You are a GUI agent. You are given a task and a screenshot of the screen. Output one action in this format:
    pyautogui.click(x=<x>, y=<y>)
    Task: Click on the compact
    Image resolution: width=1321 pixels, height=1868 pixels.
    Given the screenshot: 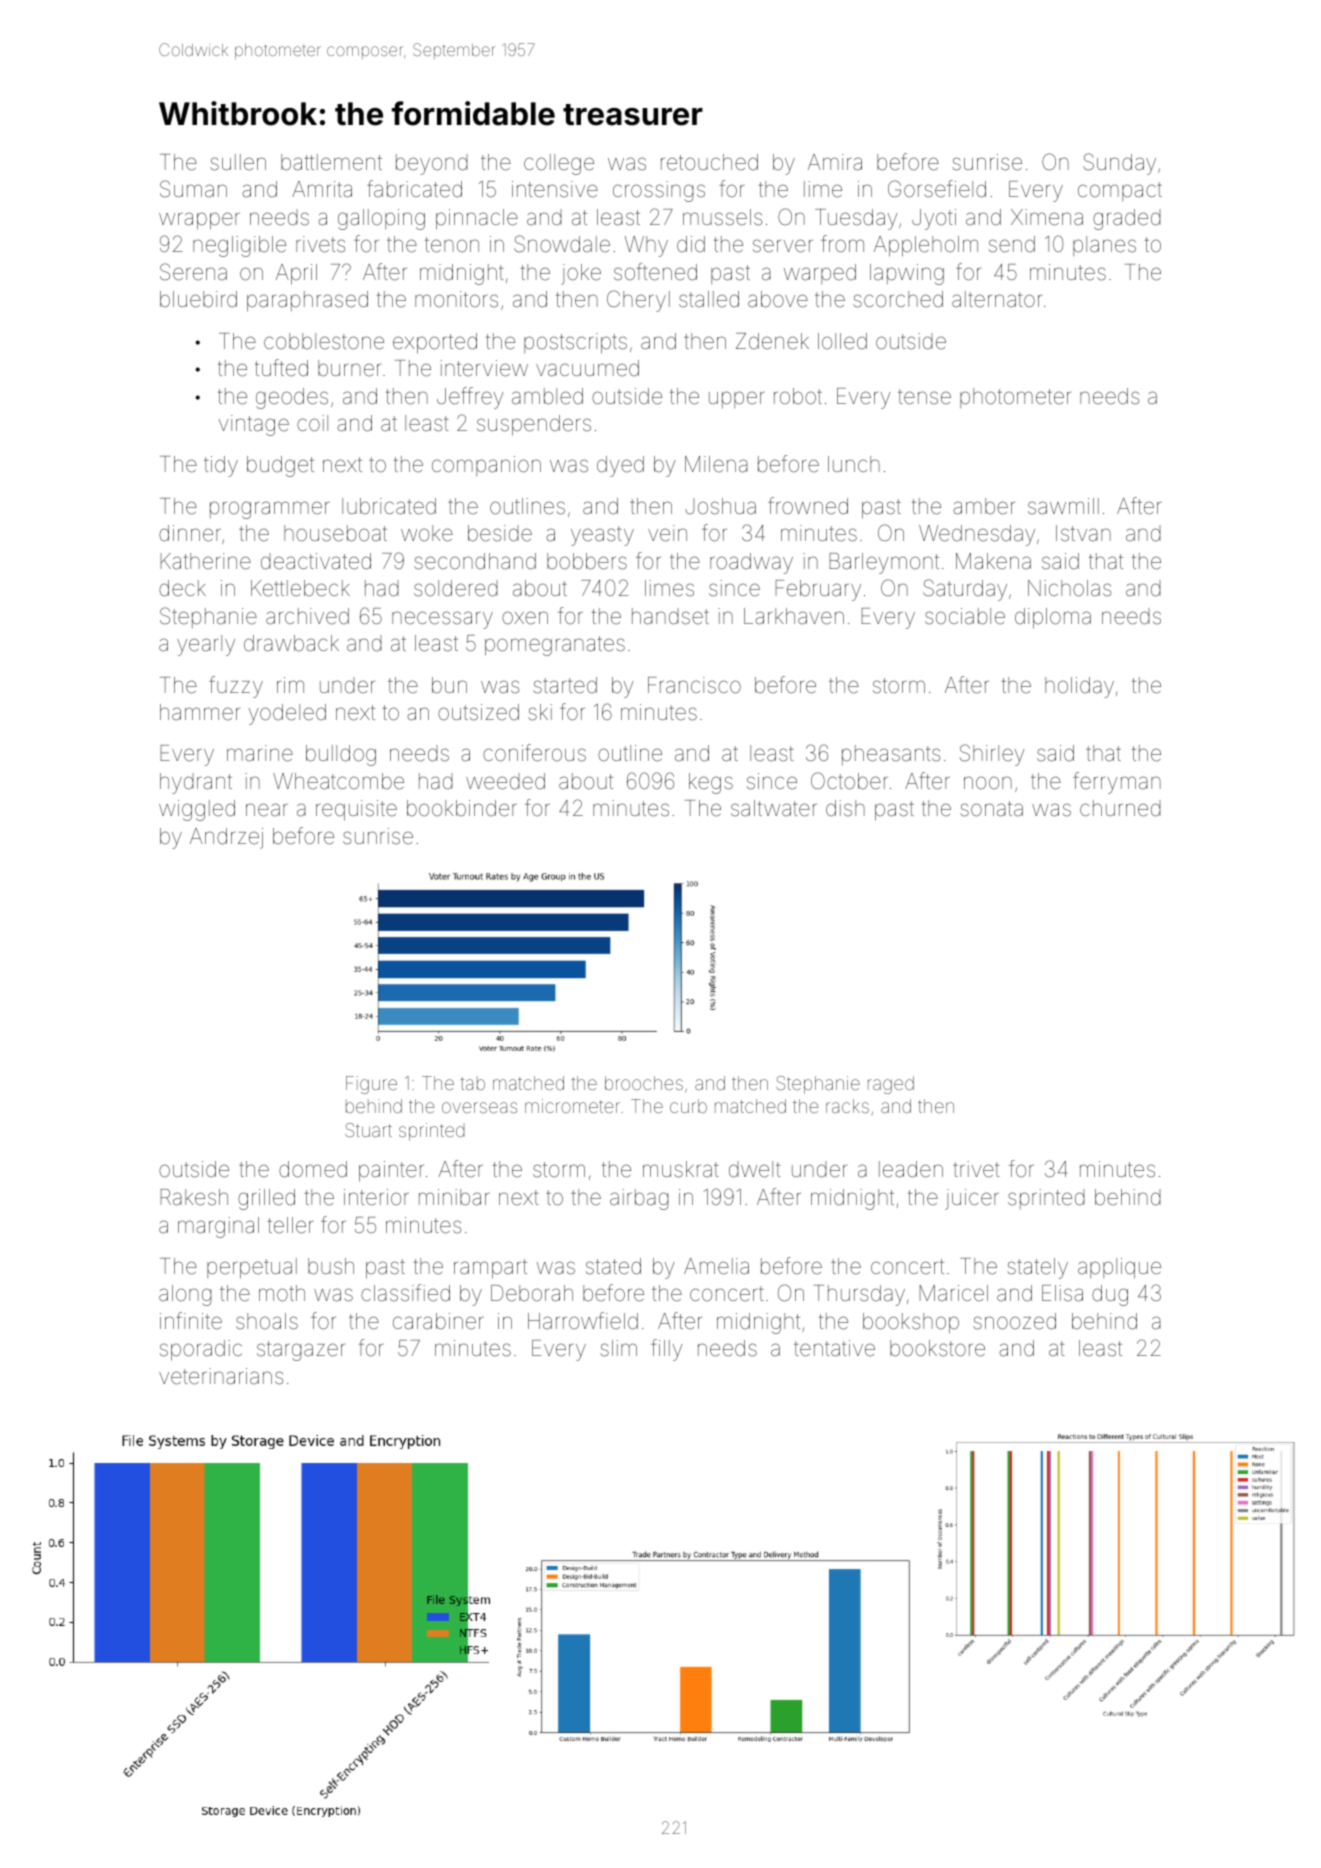 What is the action you would take?
    pyautogui.click(x=1120, y=191)
